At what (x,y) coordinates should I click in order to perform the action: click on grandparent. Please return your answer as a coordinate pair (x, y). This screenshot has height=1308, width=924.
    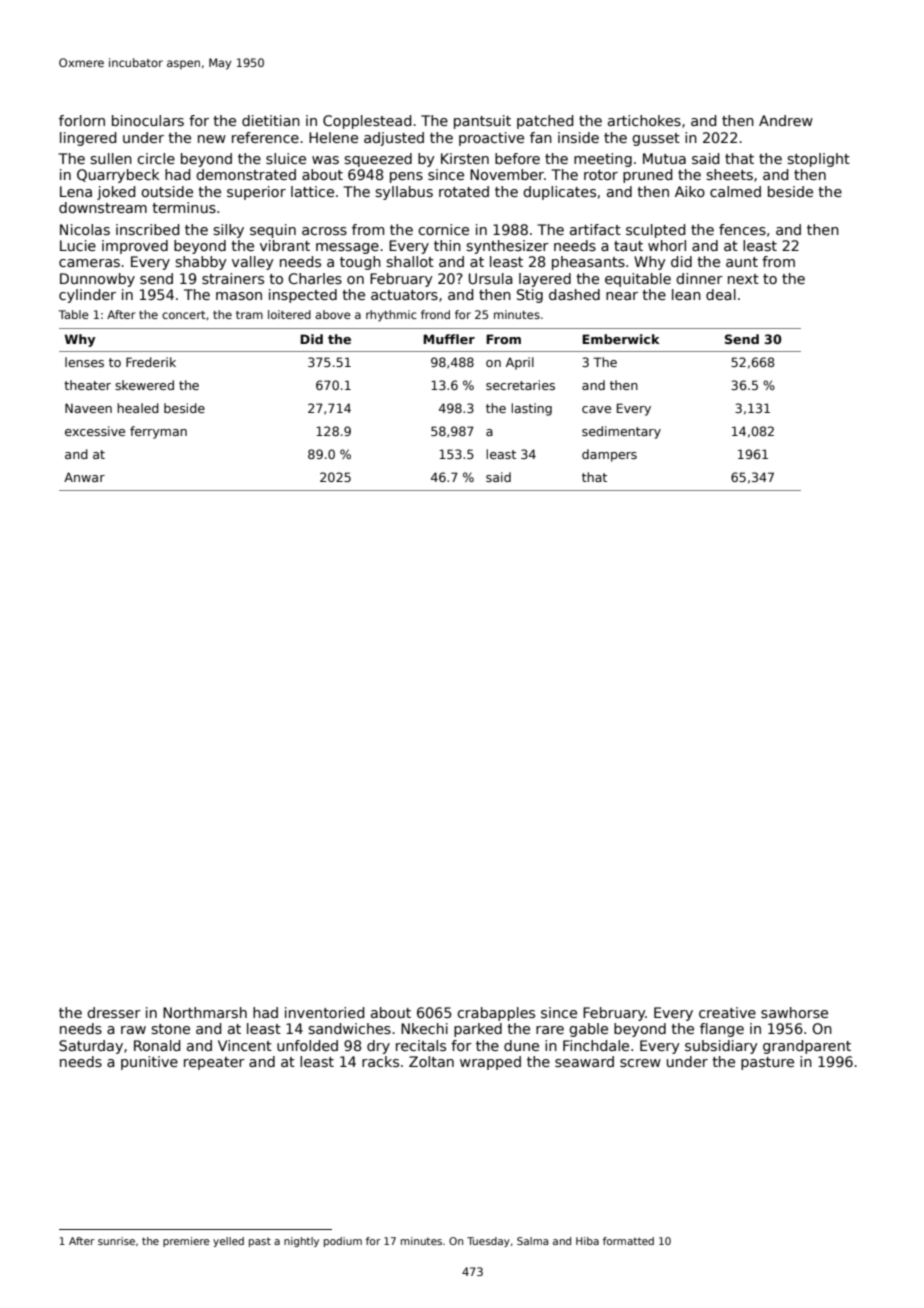
    Looking at the image, I should click on (807, 1047).
